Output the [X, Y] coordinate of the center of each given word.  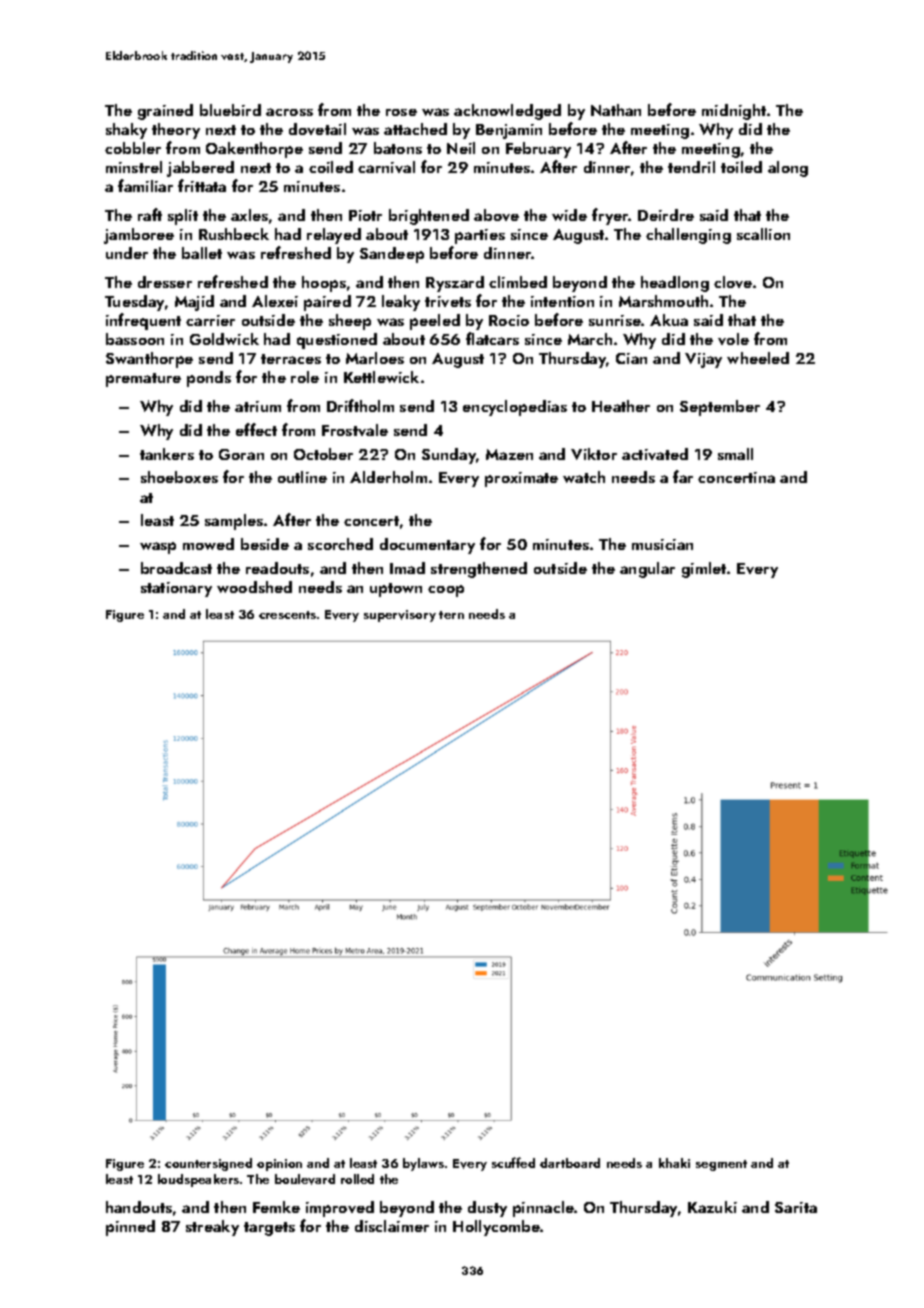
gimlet [704, 570]
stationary [176, 589]
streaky [212, 1228]
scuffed [513, 1162]
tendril [691, 167]
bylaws [423, 1164]
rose [401, 112]
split [183, 217]
